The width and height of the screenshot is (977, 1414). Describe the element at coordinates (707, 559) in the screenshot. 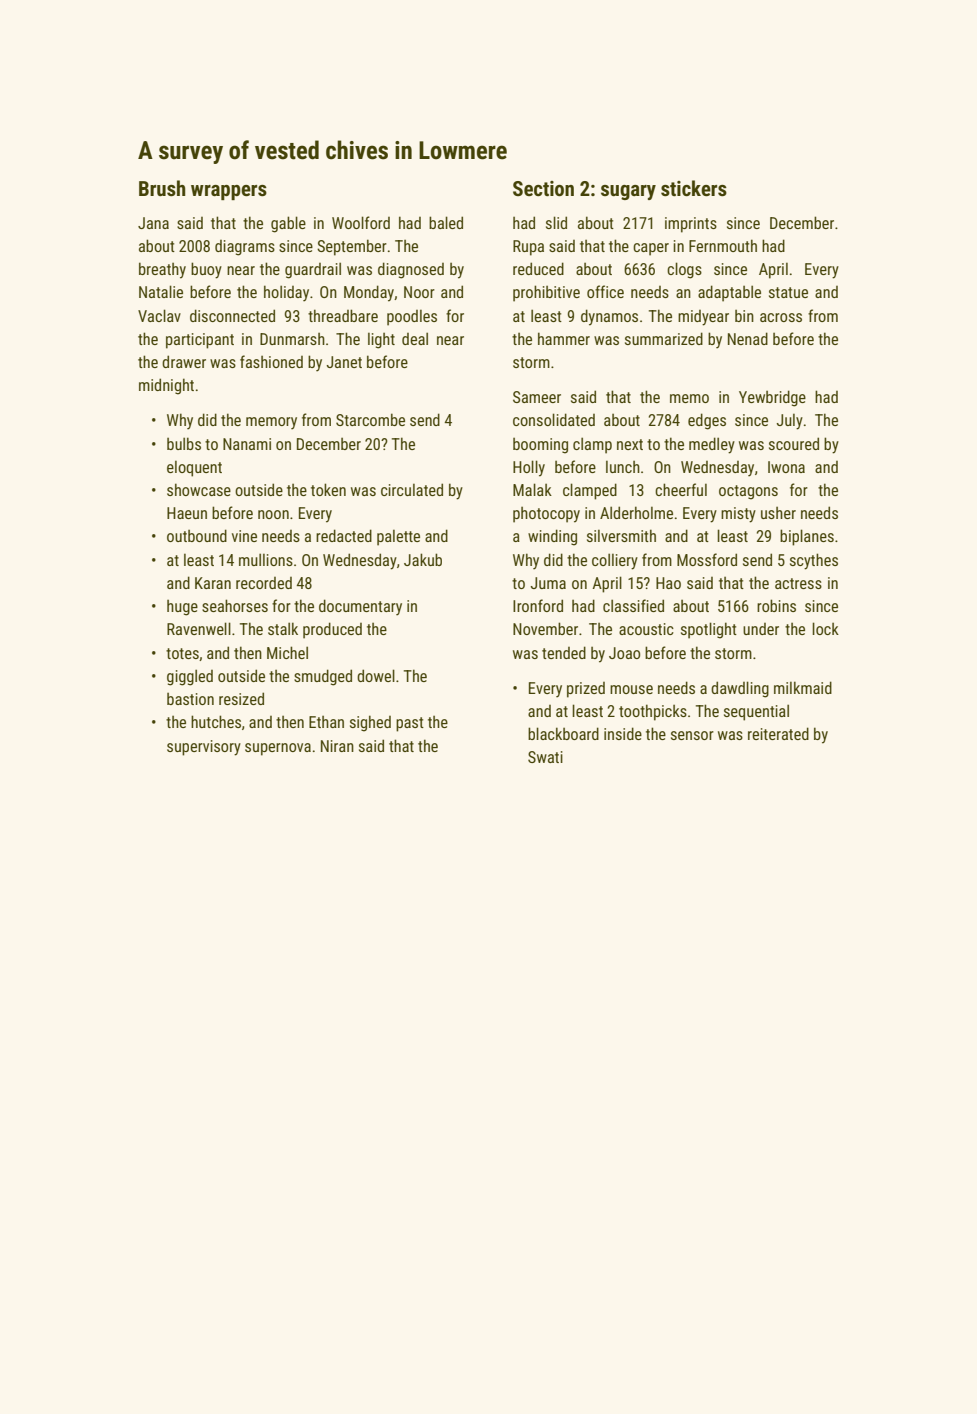

I see `Mossford` at that location.
